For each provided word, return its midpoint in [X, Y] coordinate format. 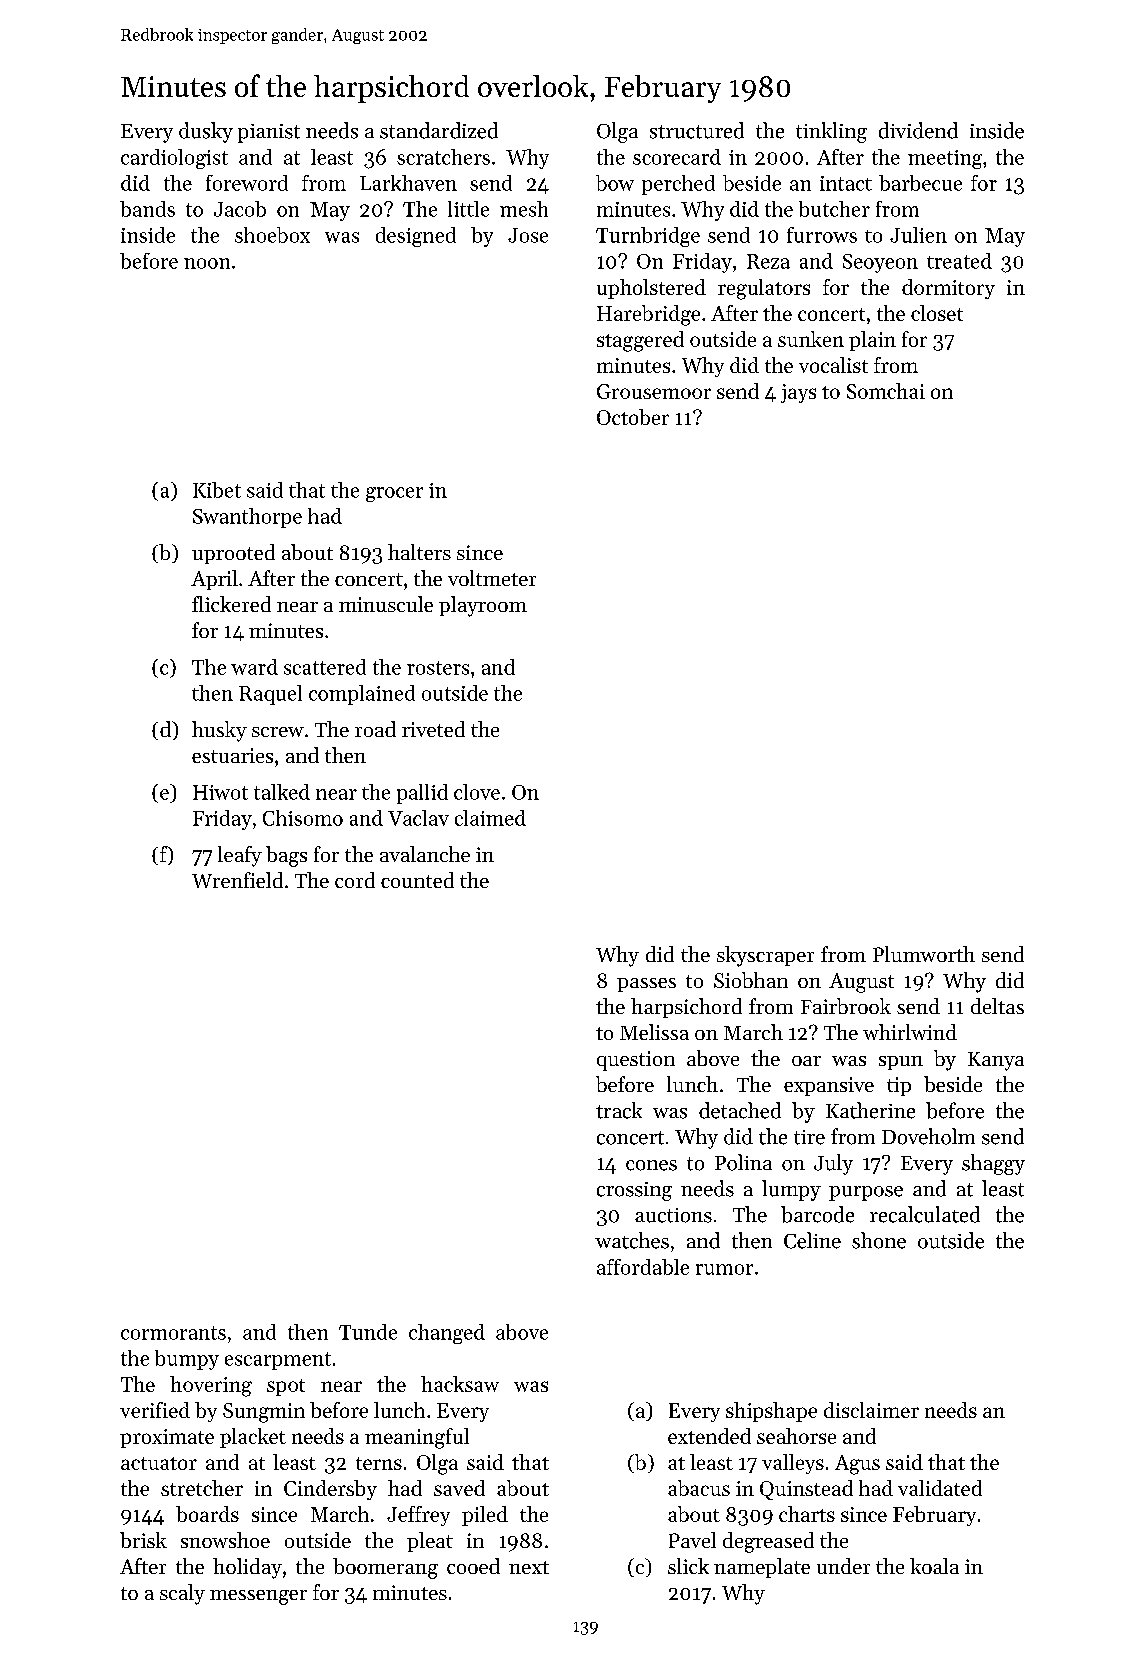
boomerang [385, 1568]
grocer [394, 494]
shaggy [993, 1164]
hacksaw [460, 1384]
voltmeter [492, 578]
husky [219, 731]
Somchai [886, 391]
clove [477, 792]
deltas [997, 1006]
